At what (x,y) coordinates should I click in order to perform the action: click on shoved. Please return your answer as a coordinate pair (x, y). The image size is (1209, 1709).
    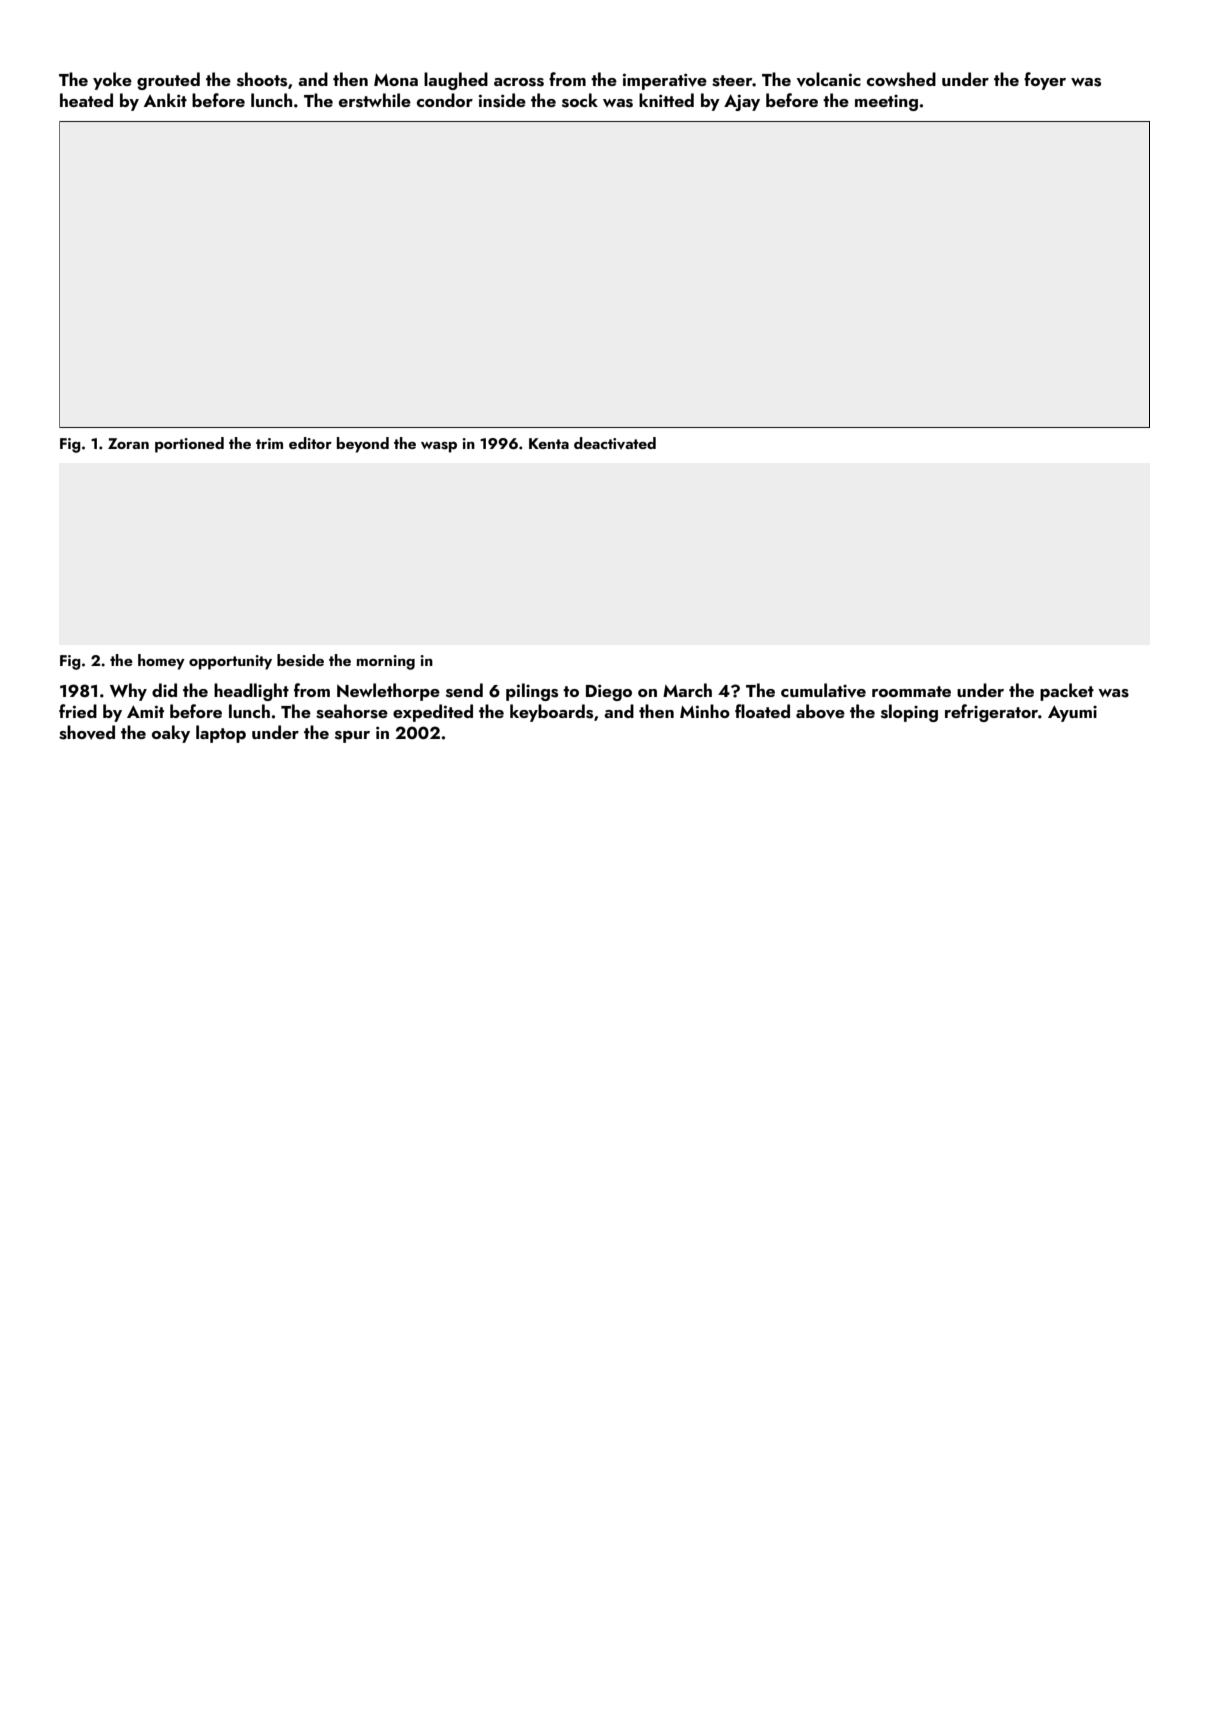
    Looking at the image, I should click on (87, 732).
